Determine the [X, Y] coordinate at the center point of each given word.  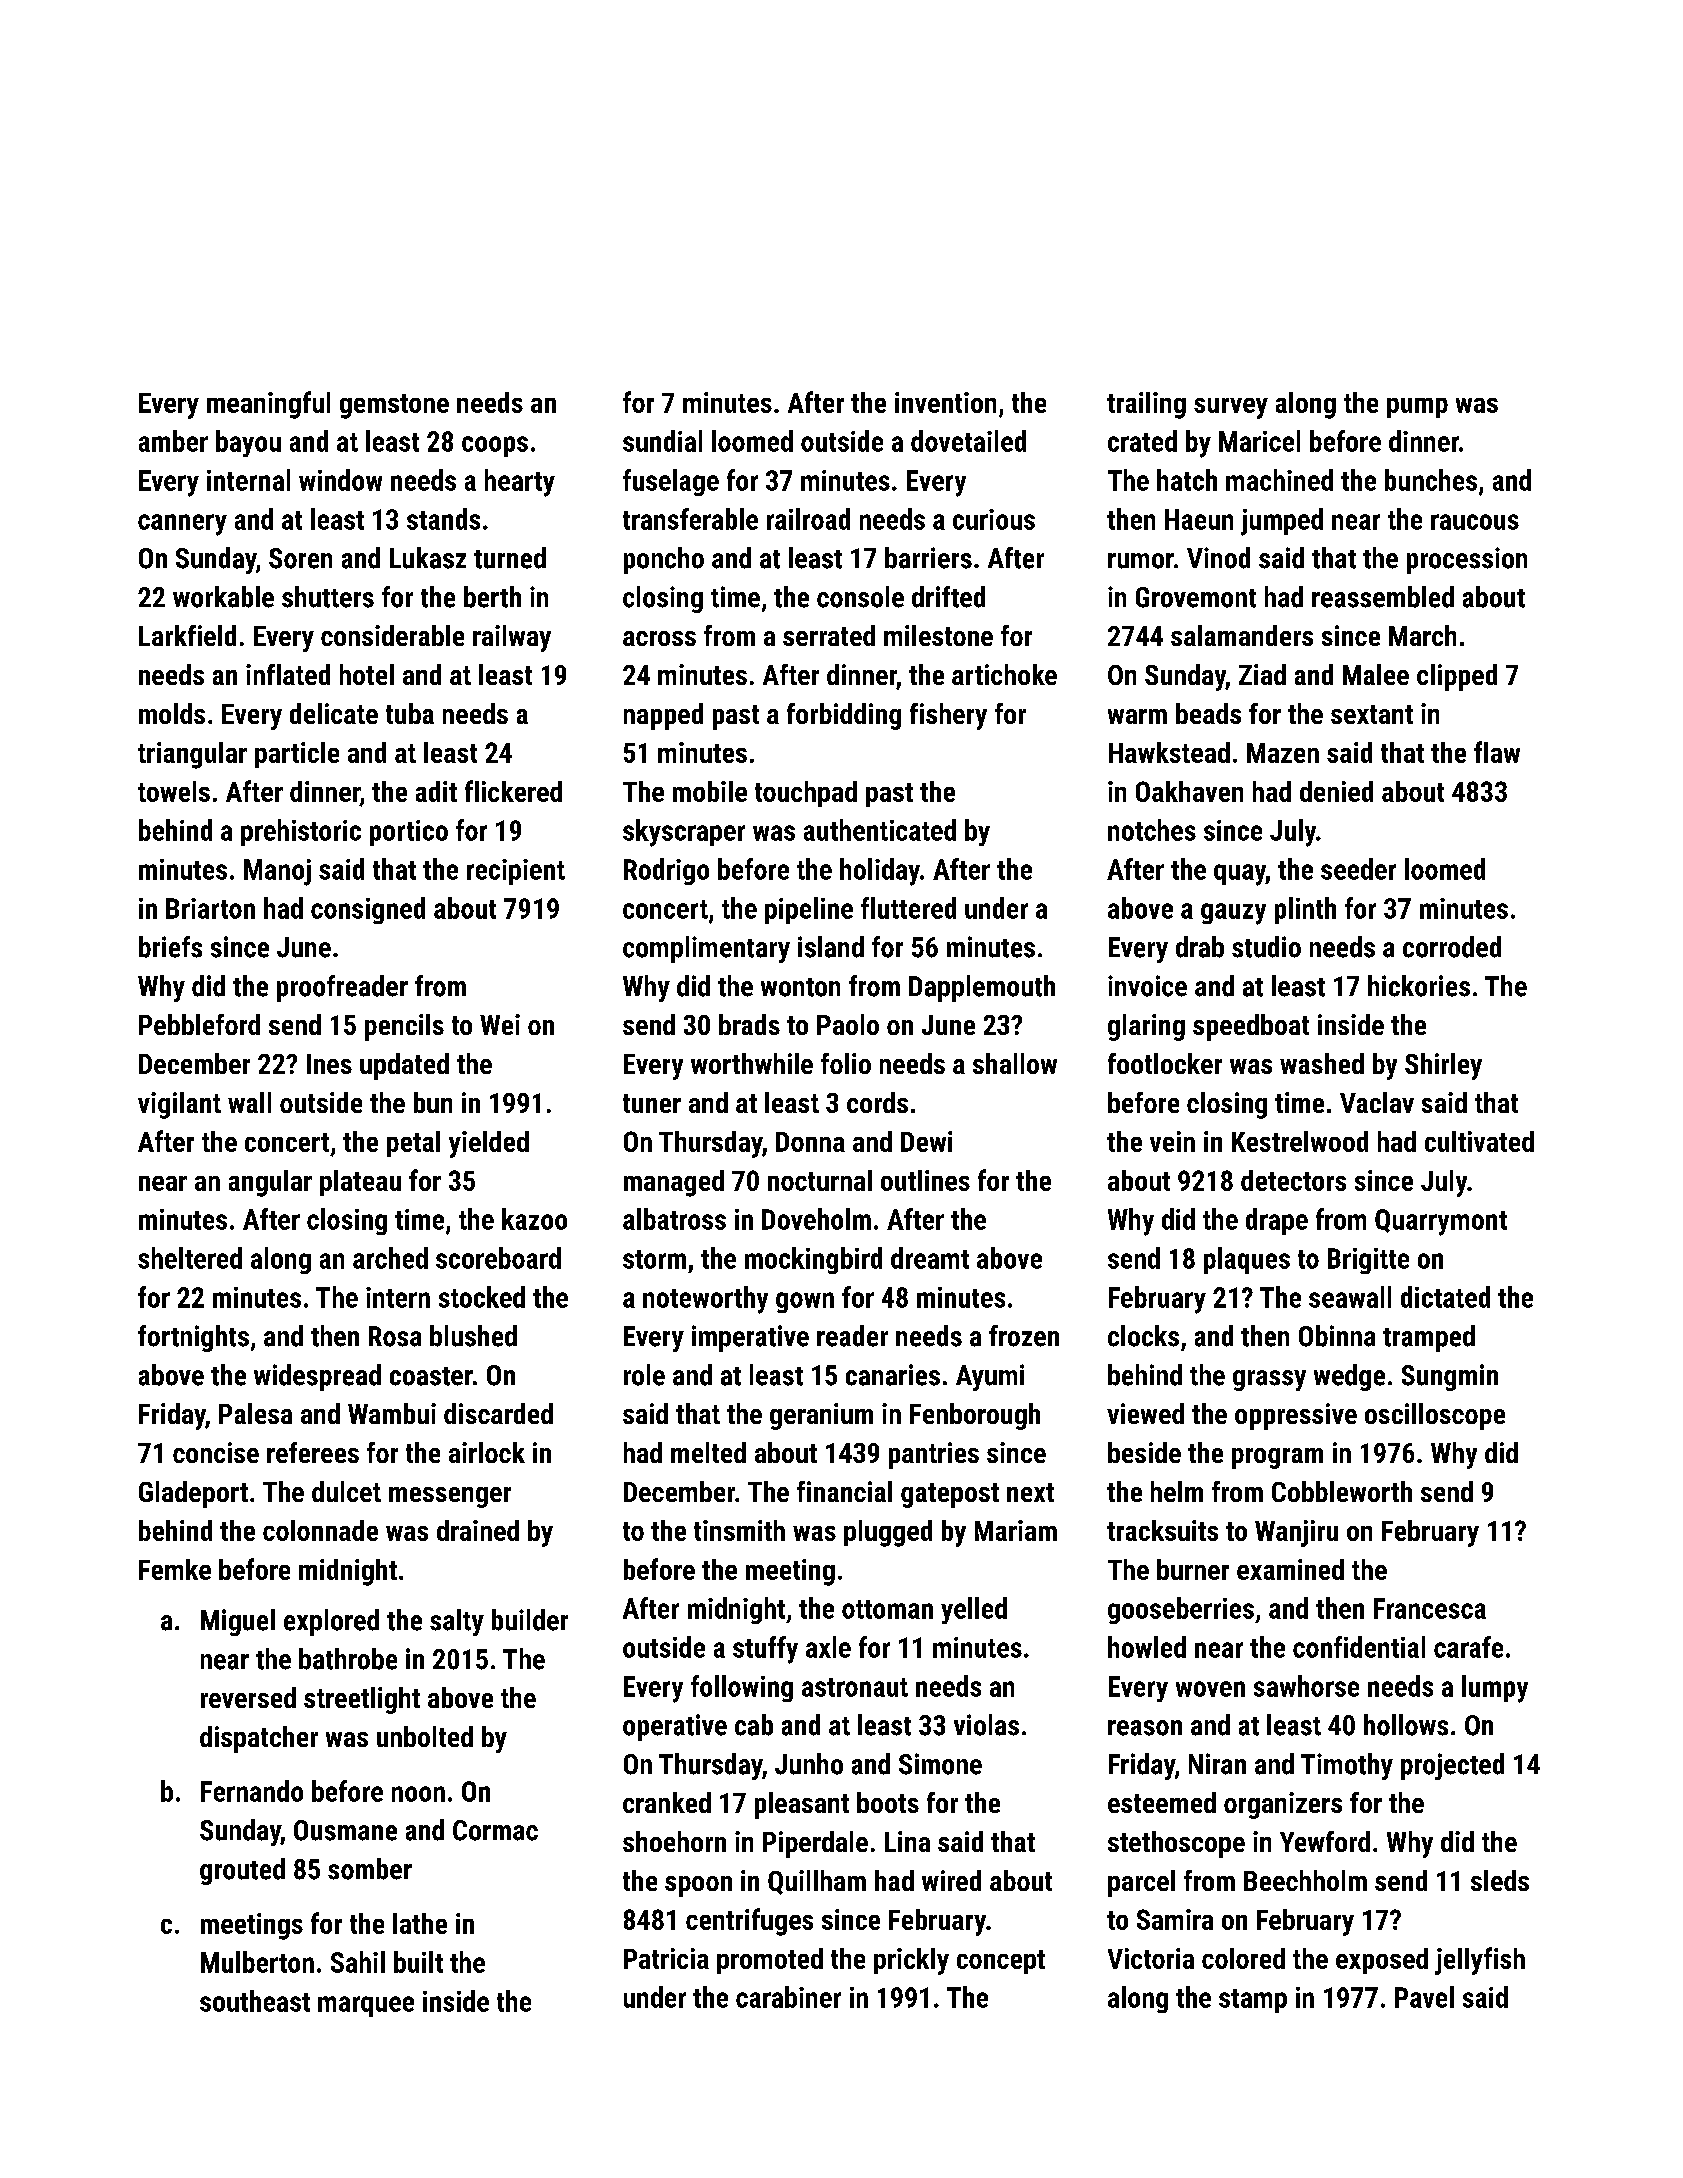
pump [1417, 408]
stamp [1253, 2001]
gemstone [394, 406]
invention [945, 402]
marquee [366, 2006]
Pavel [1424, 1997]
